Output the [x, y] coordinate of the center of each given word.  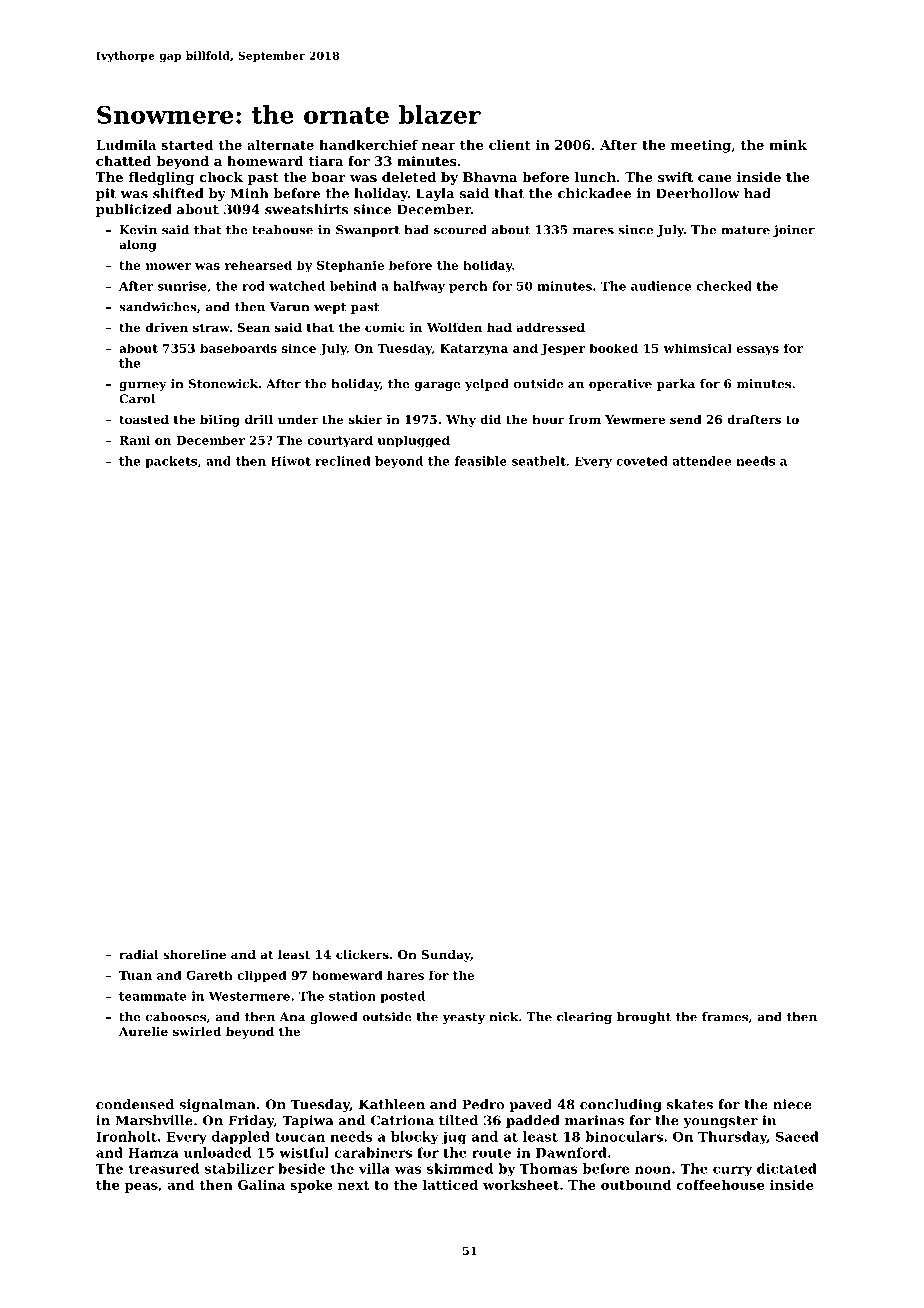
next [353, 1185]
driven [167, 327]
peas [141, 1187]
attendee [702, 461]
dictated [787, 1168]
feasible [480, 461]
